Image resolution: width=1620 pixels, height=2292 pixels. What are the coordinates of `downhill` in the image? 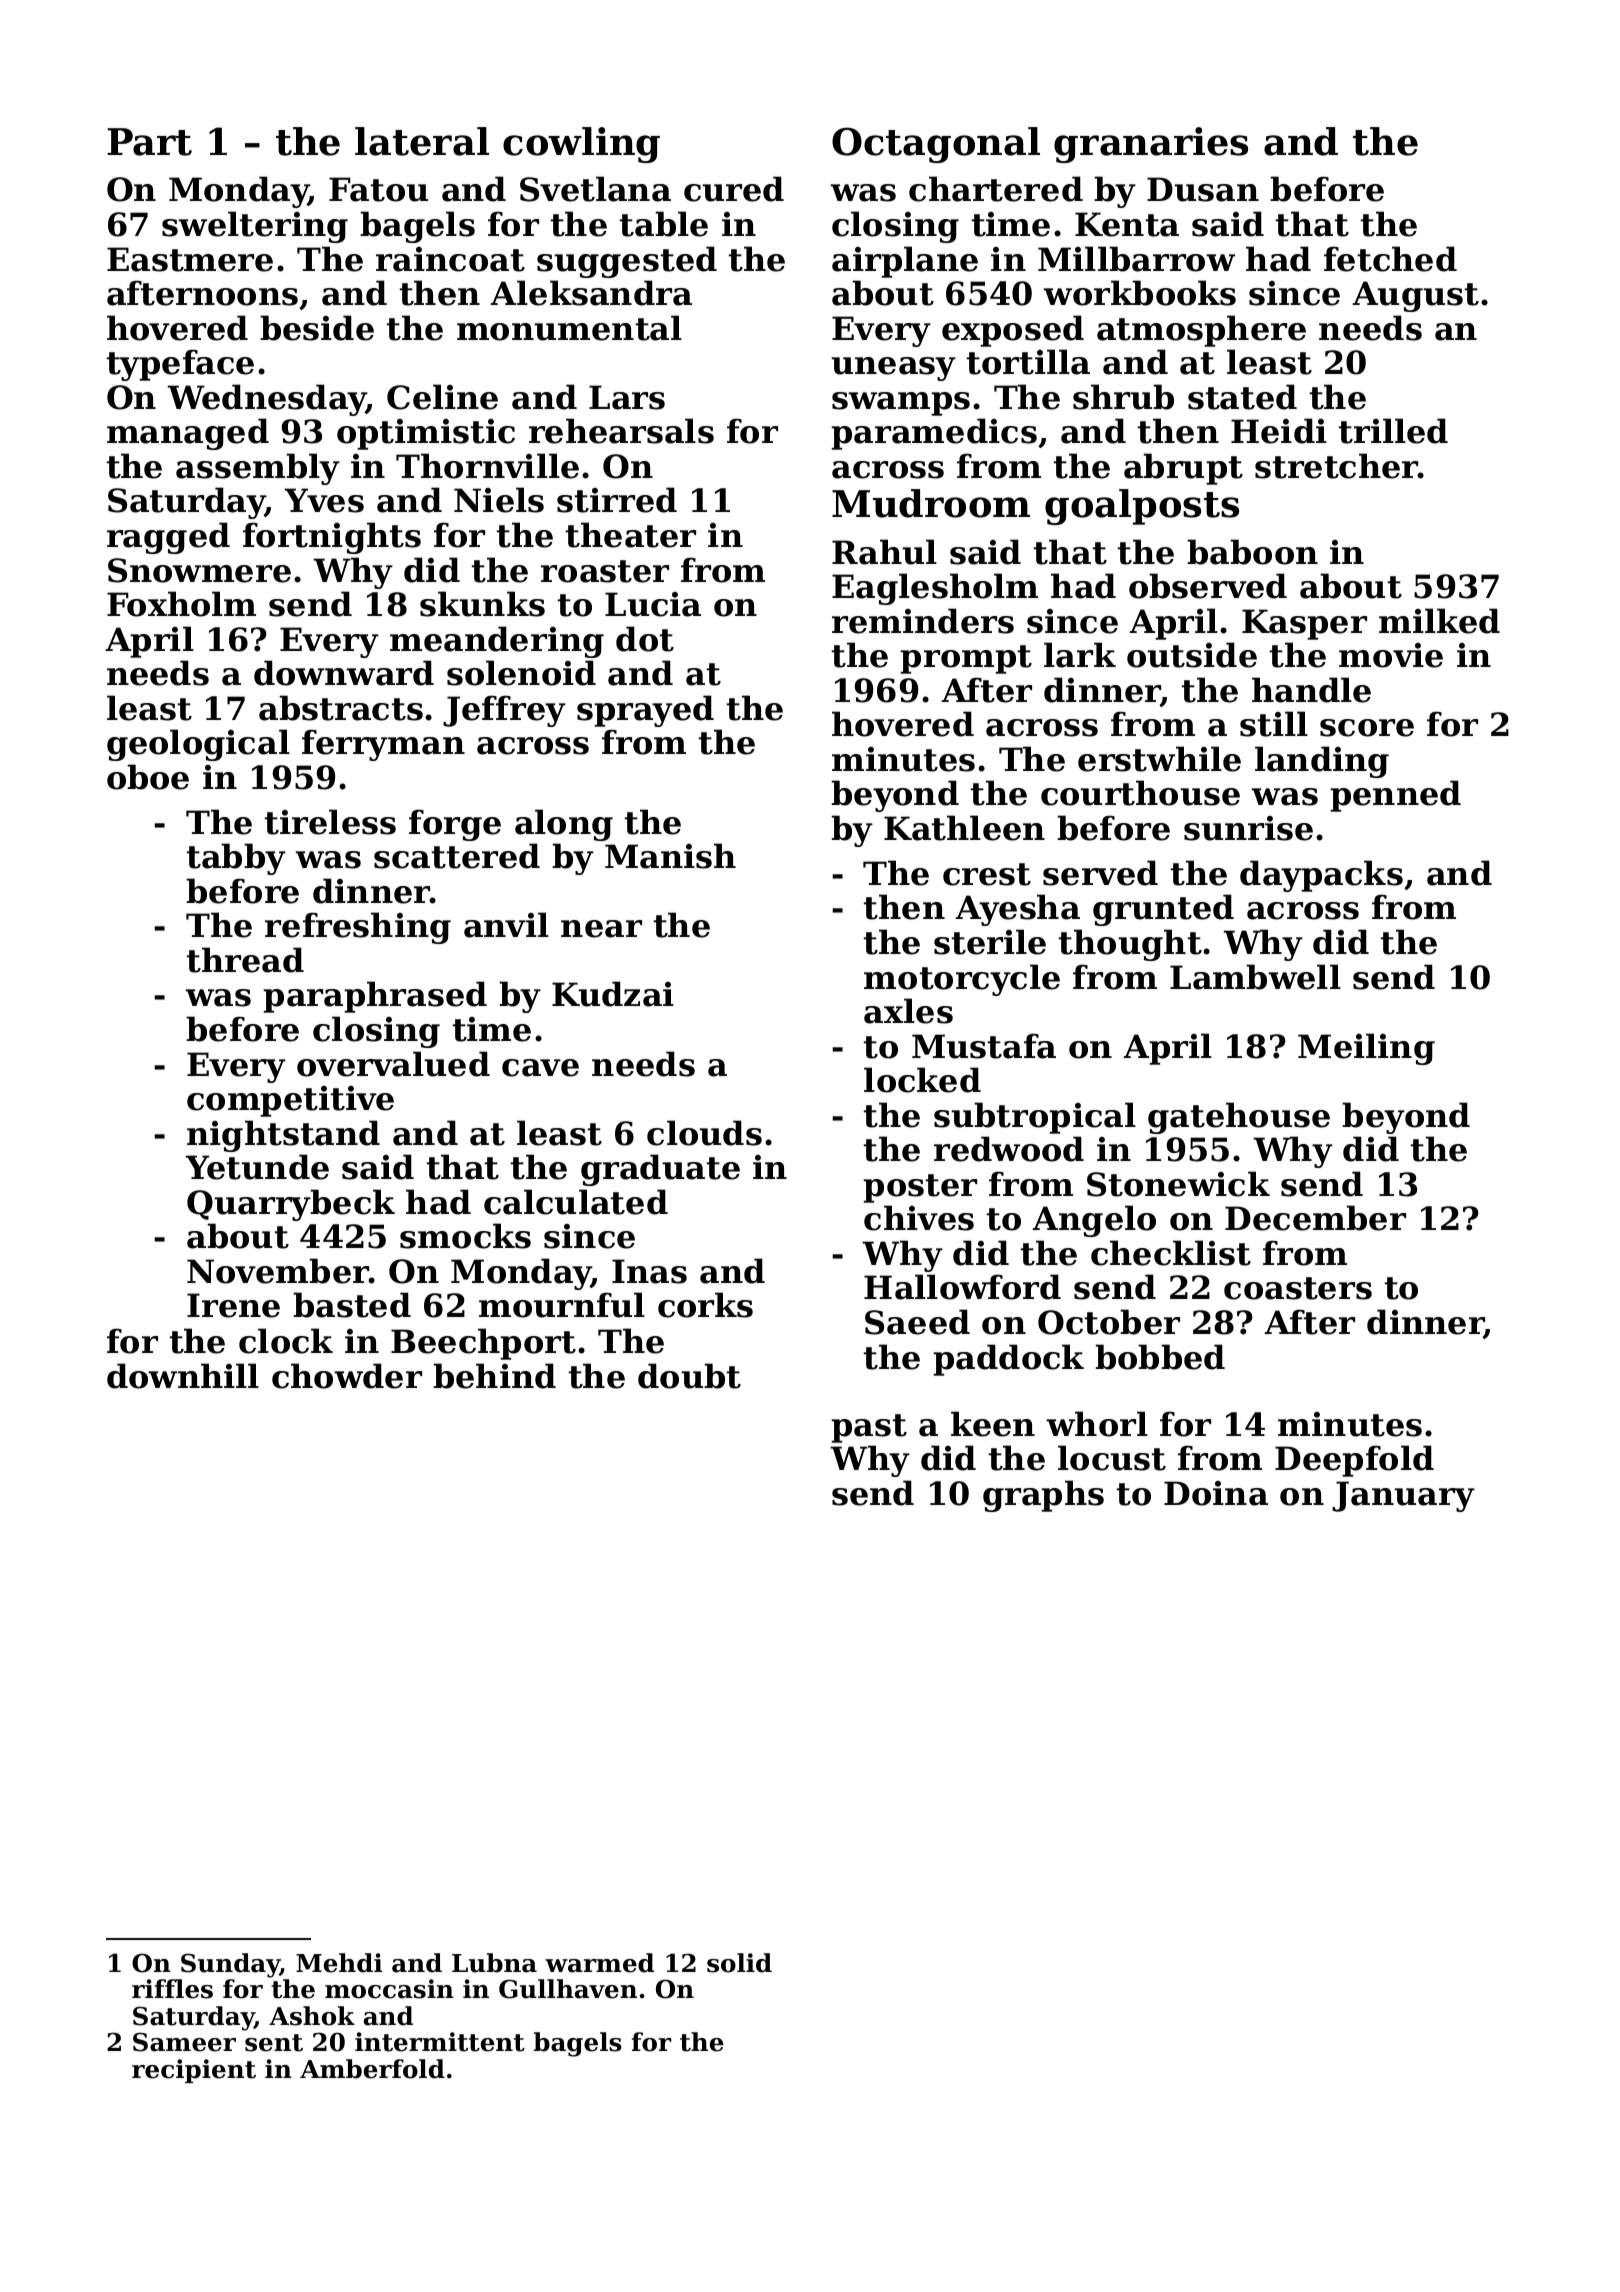 It's located at (183, 1376).
